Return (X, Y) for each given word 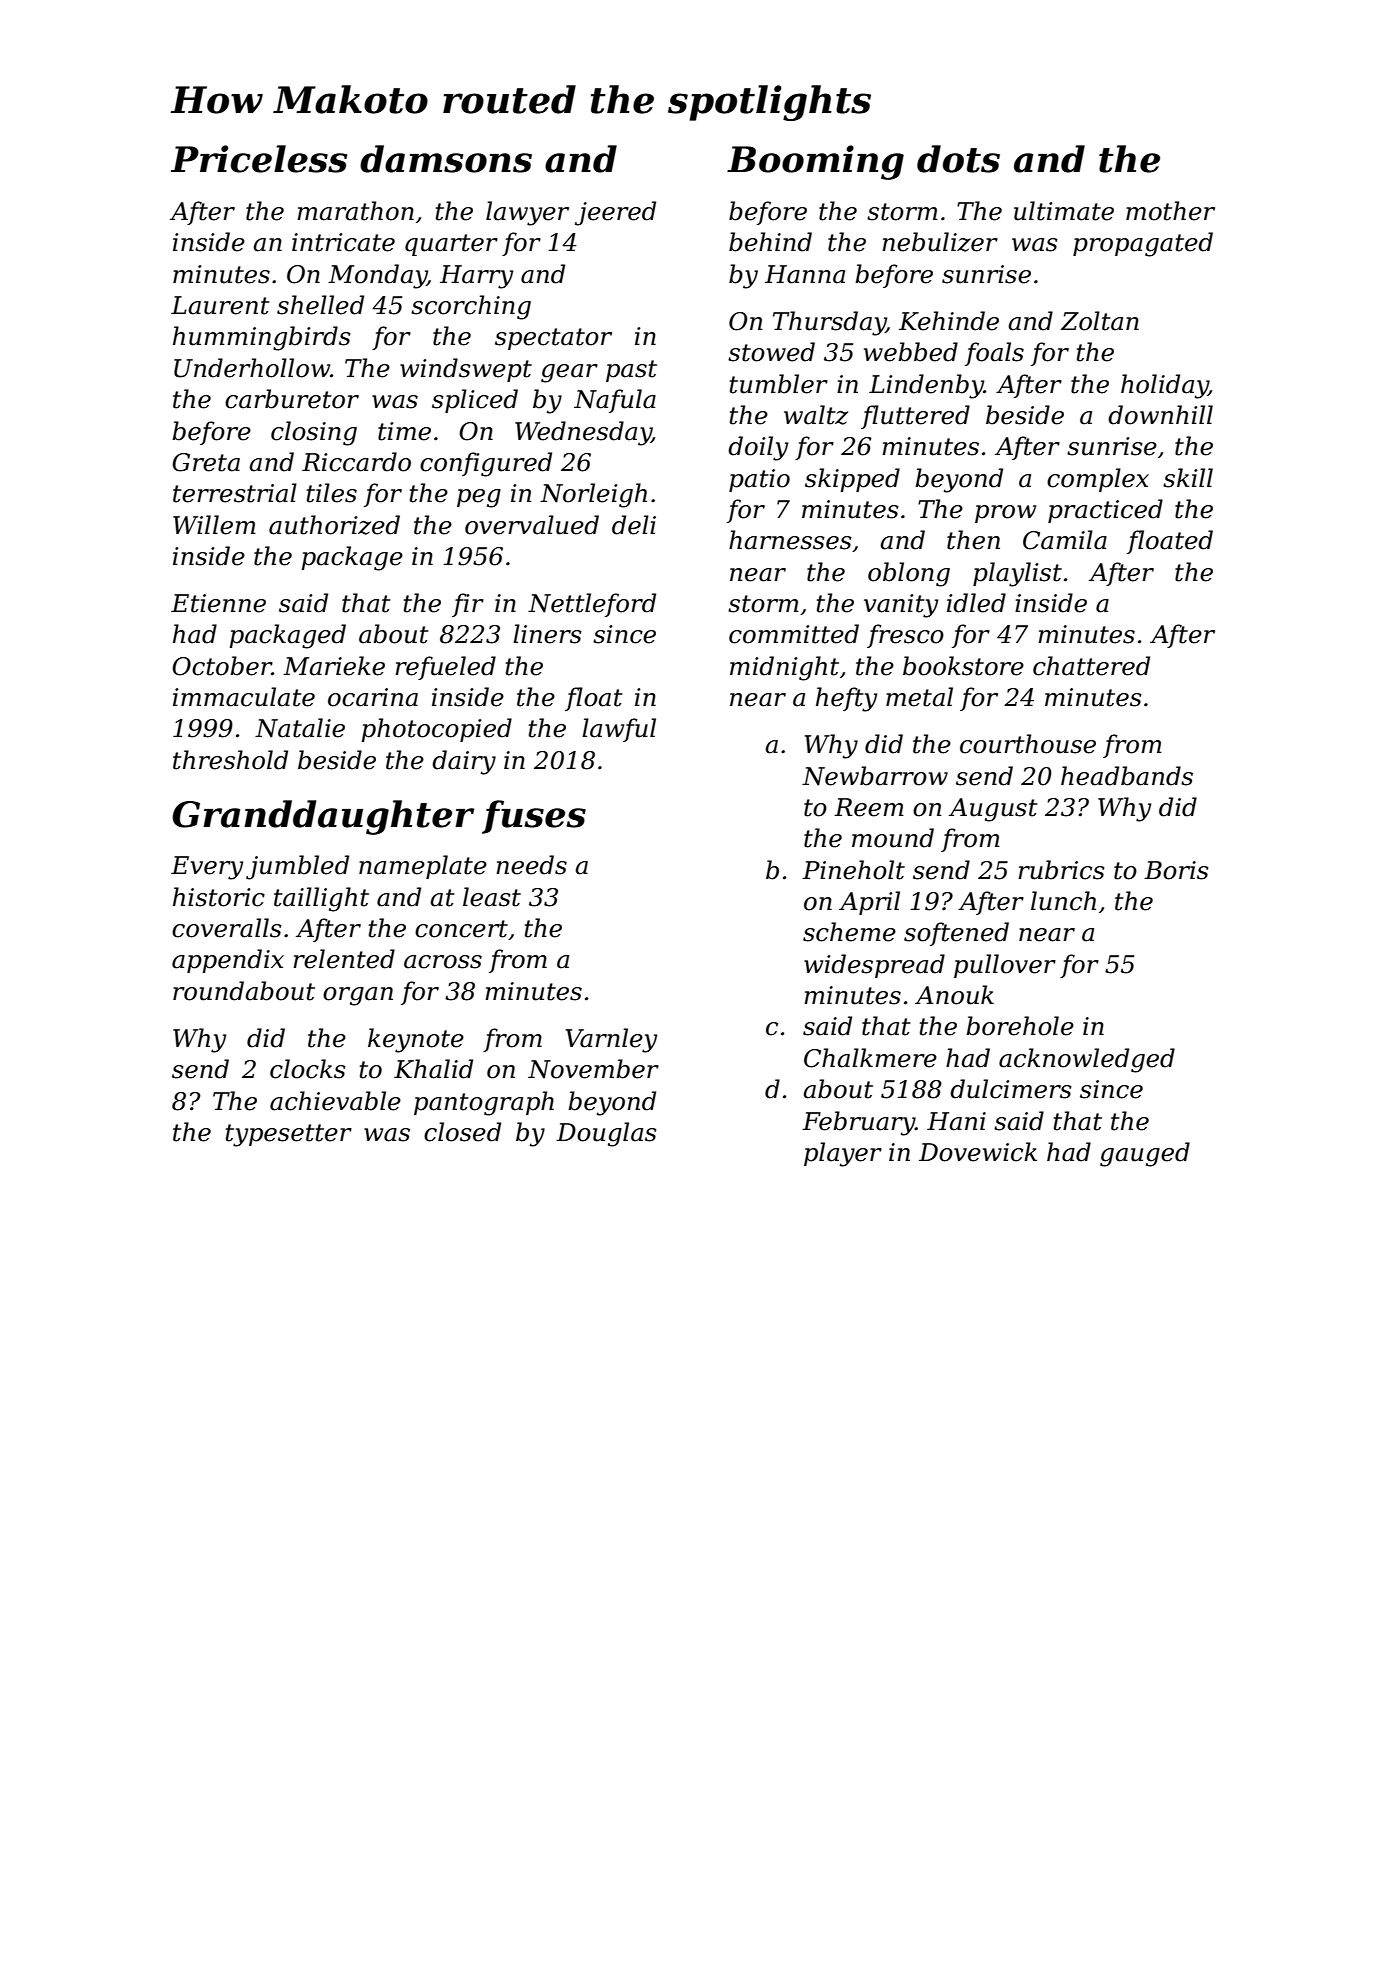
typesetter (289, 1135)
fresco (905, 636)
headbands (1127, 776)
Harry (476, 277)
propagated (1143, 244)
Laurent (220, 305)
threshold (230, 760)
